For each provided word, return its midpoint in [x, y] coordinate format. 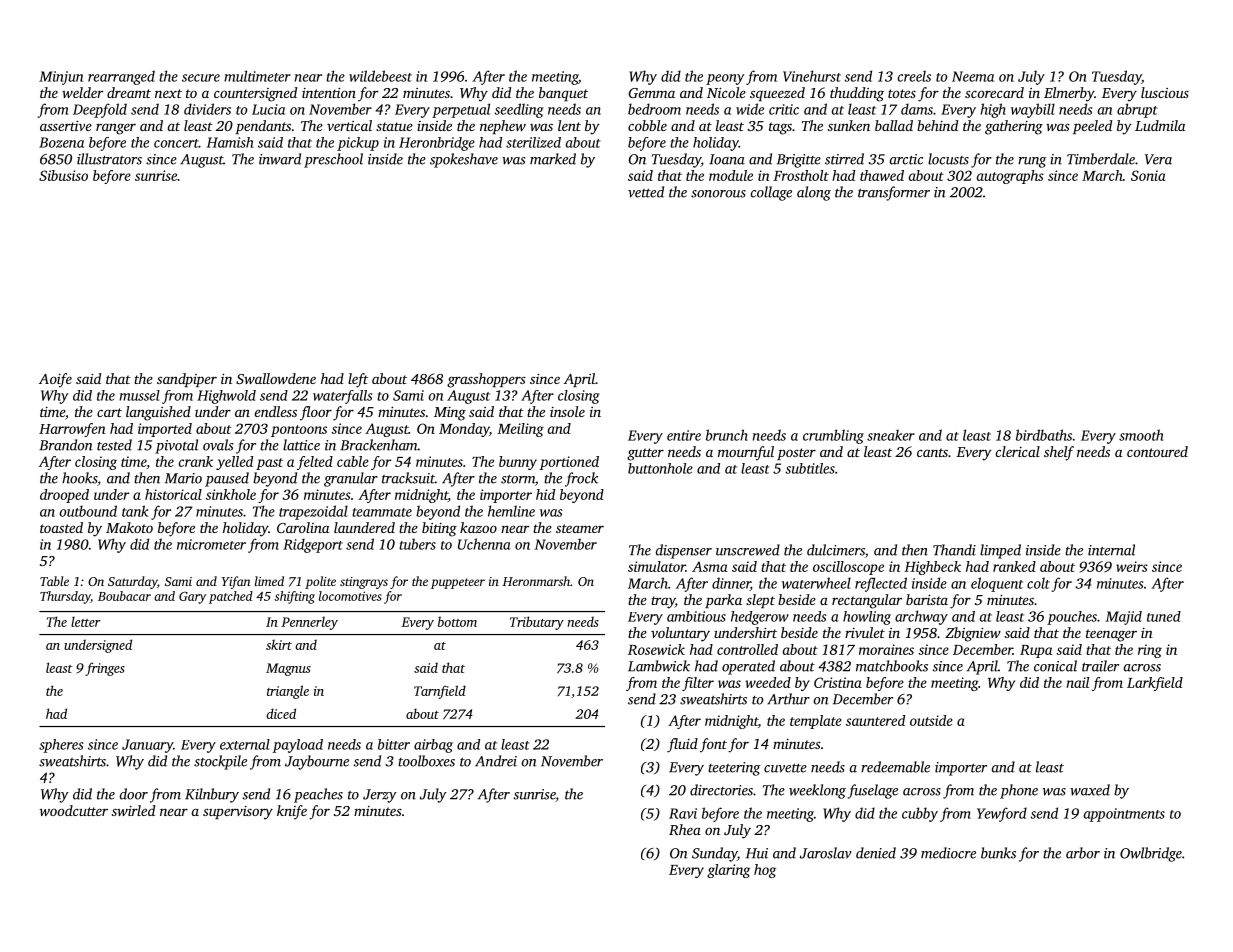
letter [85, 621]
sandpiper [187, 380]
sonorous [718, 194]
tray [663, 602]
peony [725, 79]
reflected [881, 584]
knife [292, 812]
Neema [973, 76]
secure [201, 78]
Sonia [1148, 175]
